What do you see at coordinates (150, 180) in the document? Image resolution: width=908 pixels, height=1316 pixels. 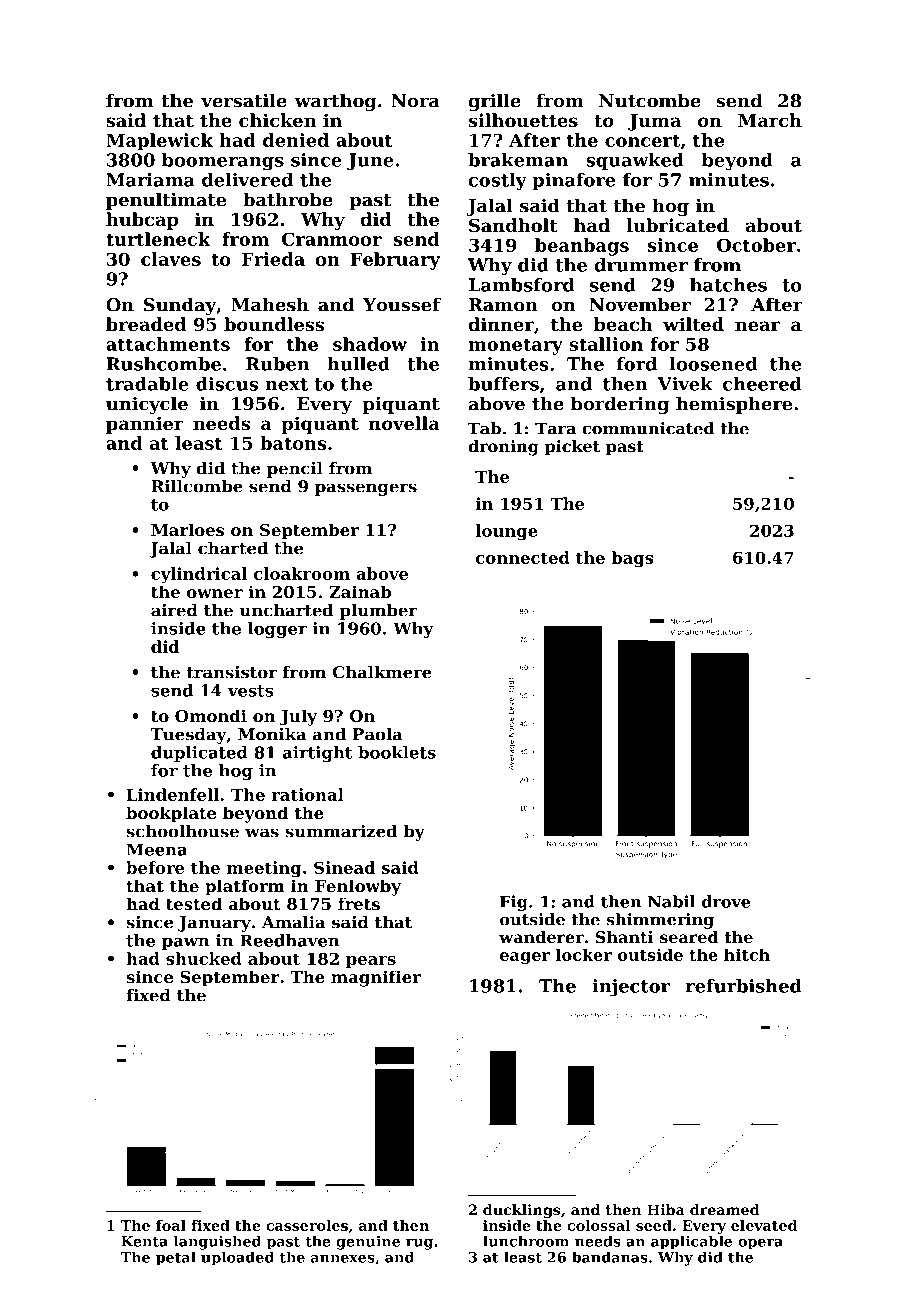 I see `Mariama` at bounding box center [150, 180].
